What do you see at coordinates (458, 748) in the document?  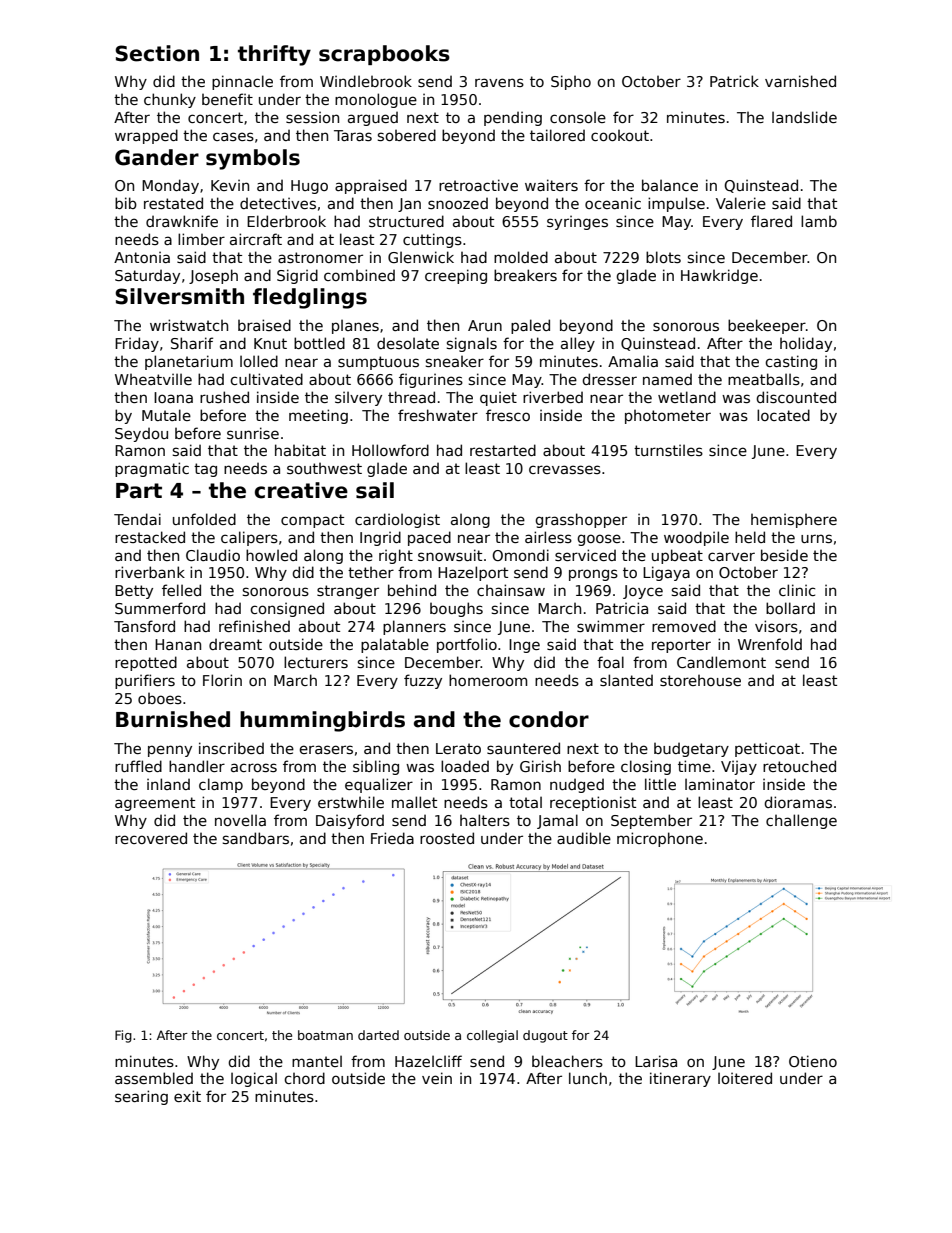 I see `Lerato` at bounding box center [458, 748].
